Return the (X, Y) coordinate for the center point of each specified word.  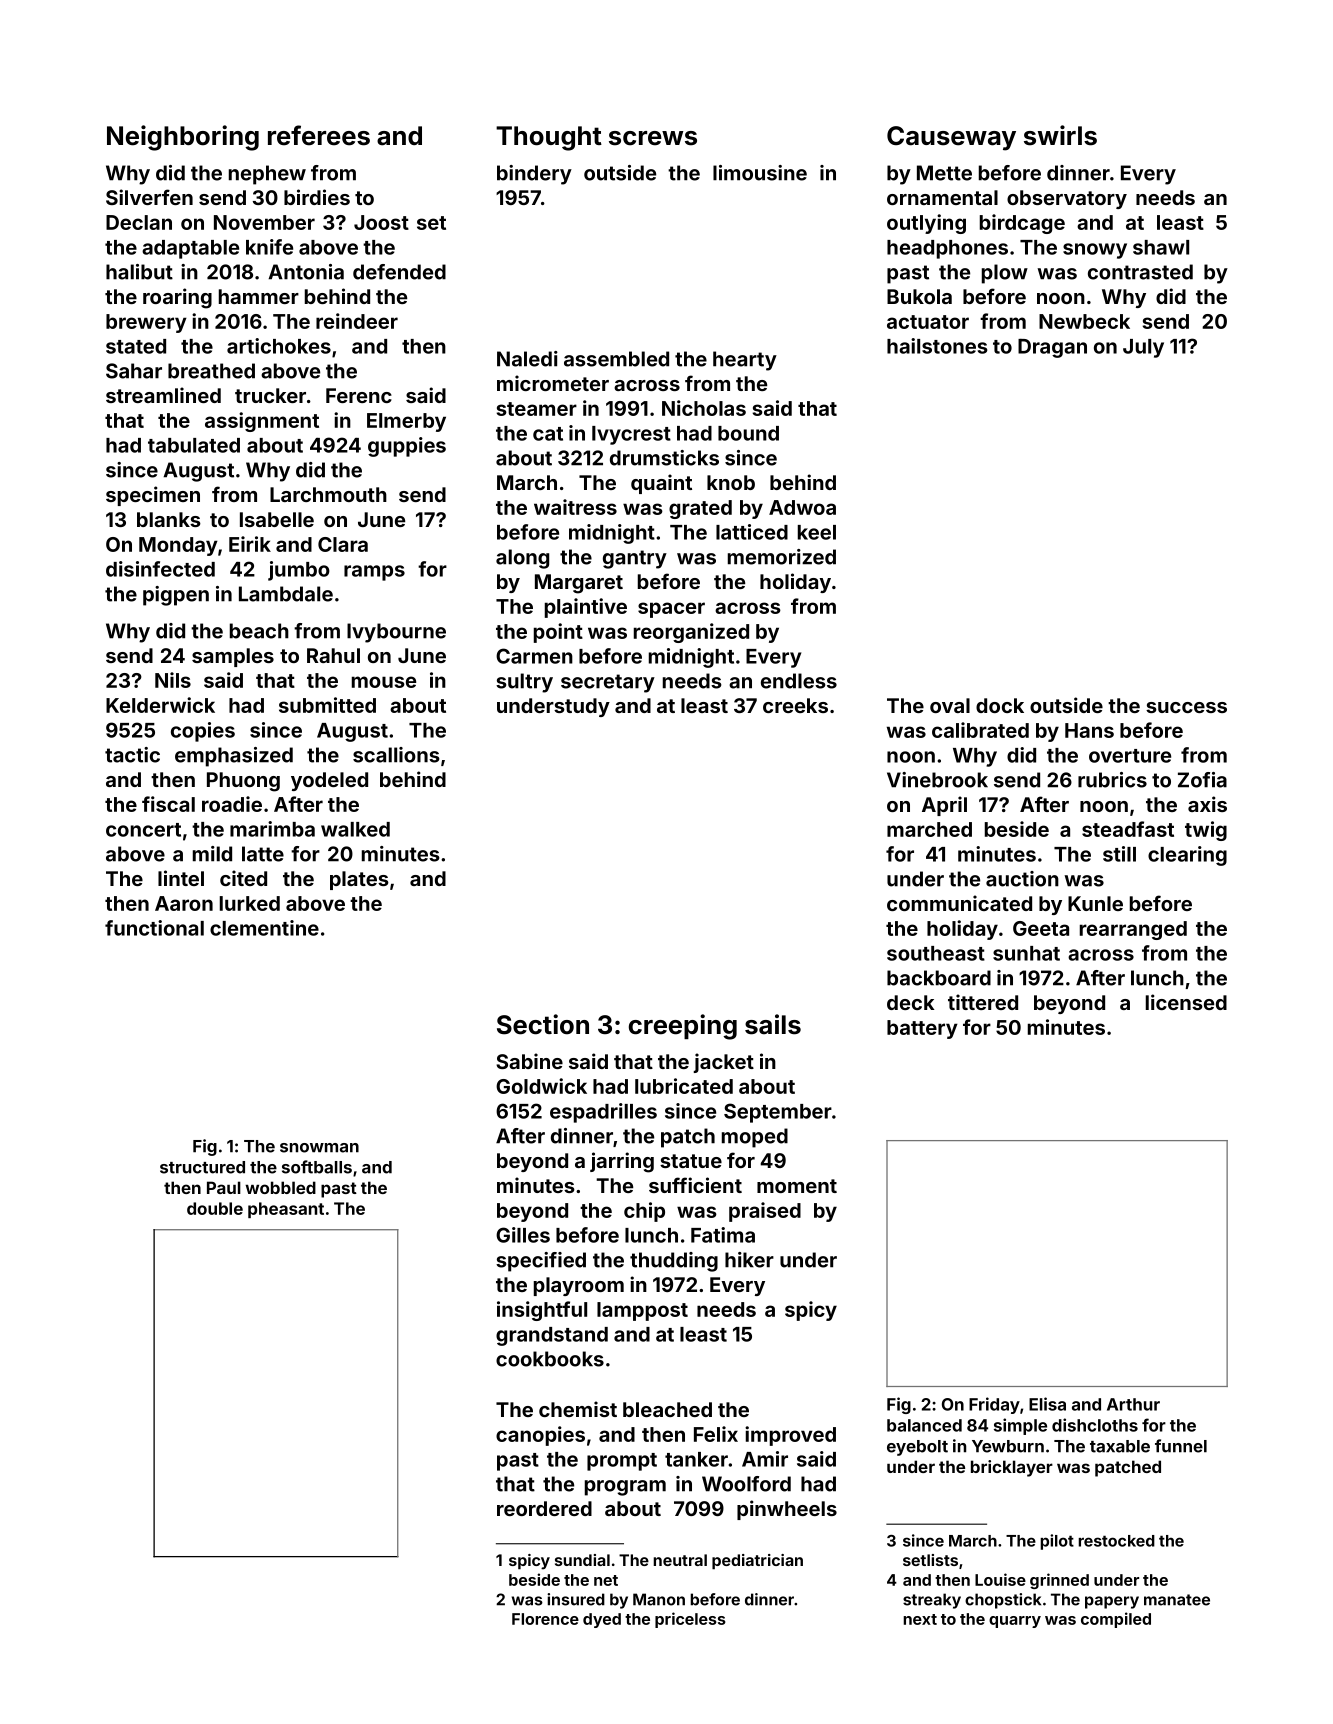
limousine (760, 173)
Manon (659, 1599)
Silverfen (149, 197)
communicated (959, 903)
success (1186, 707)
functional (154, 928)
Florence (545, 1619)
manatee (1177, 1600)
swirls (1060, 135)
